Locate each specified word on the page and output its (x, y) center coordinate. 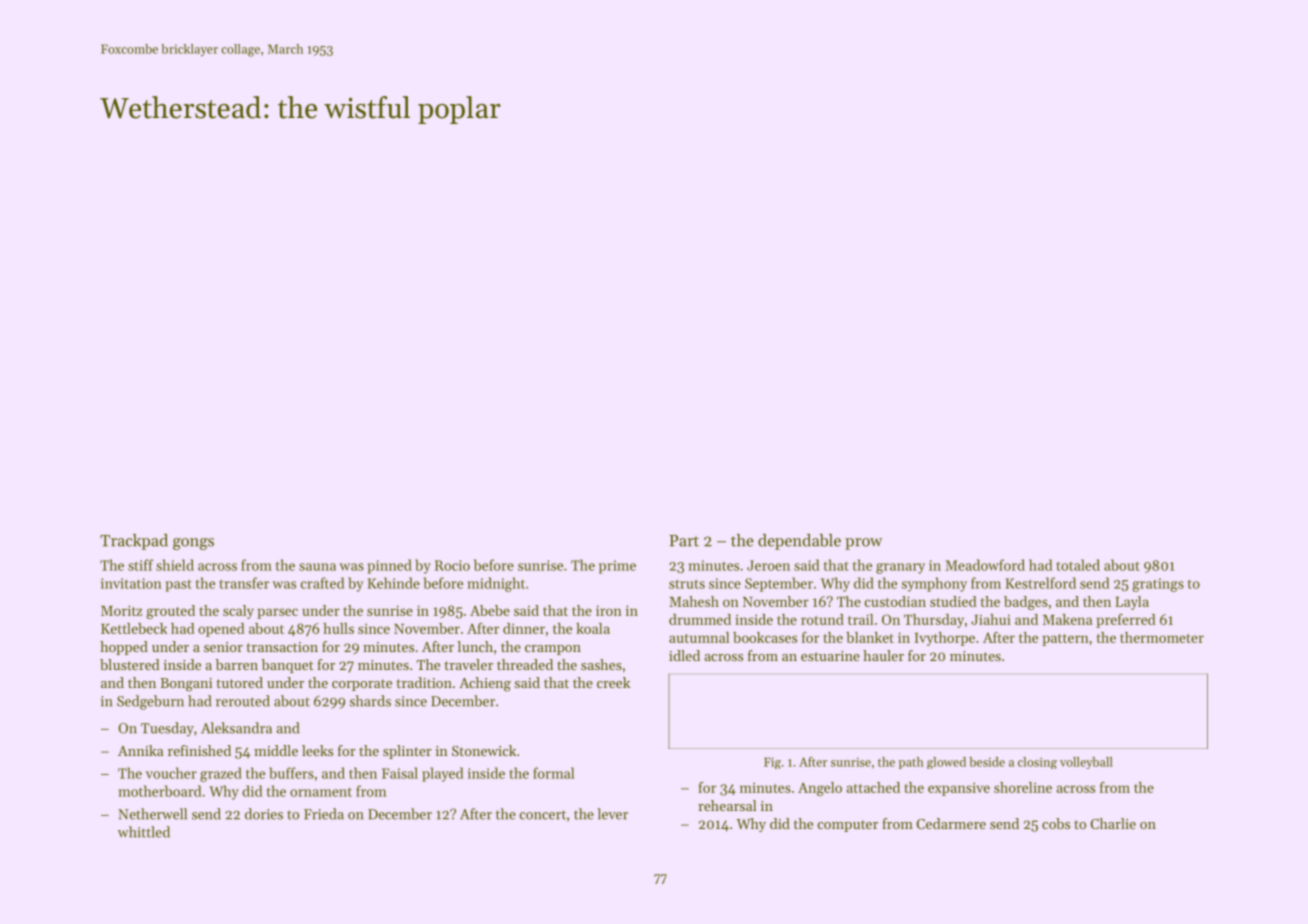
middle (276, 750)
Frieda (324, 814)
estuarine (830, 656)
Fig (772, 763)
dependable (799, 542)
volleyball (1086, 763)
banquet (288, 666)
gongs (193, 544)
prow (863, 544)
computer (848, 826)
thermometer (1162, 637)
